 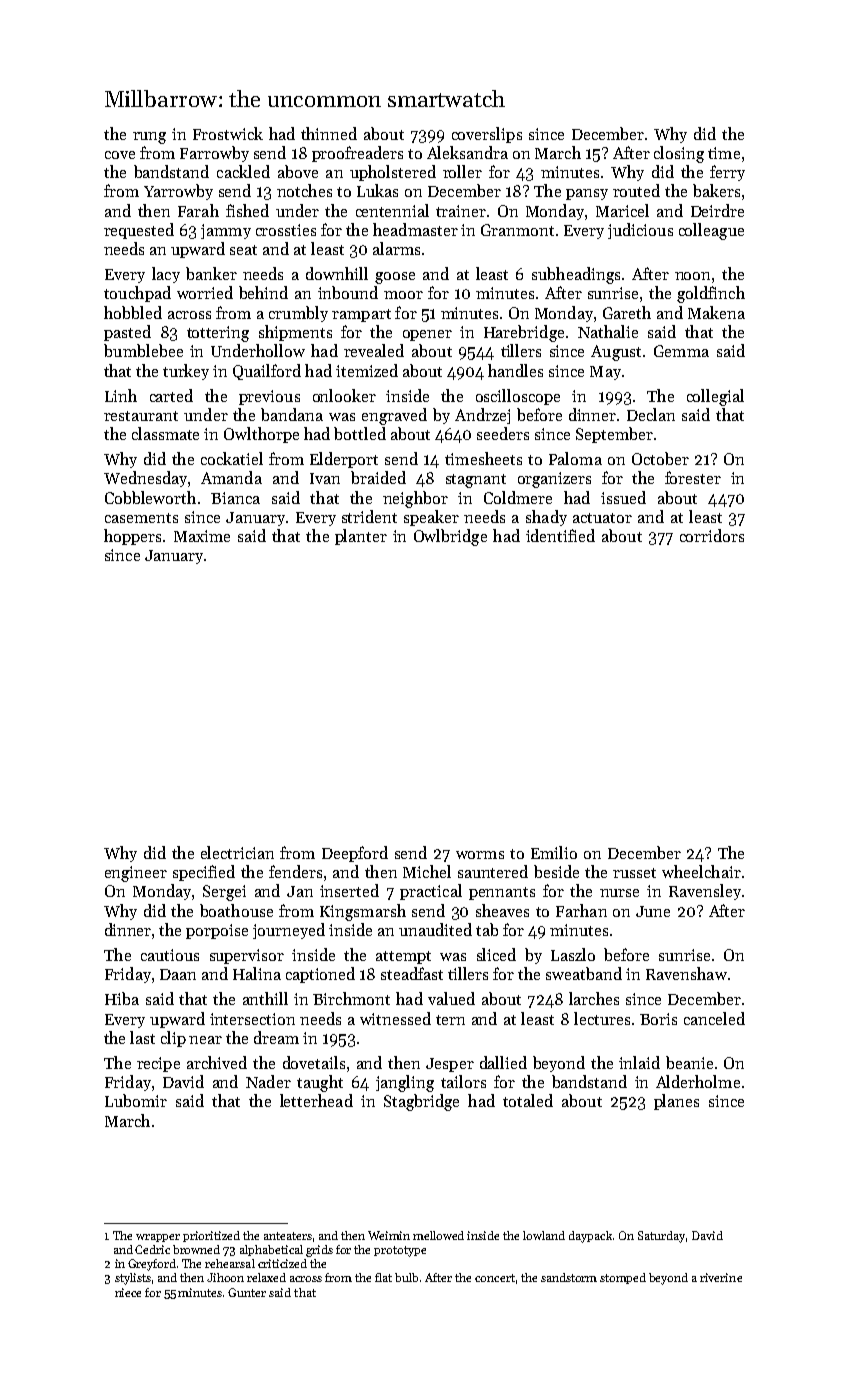 I want to click on prioritized, so click(x=211, y=1236).
